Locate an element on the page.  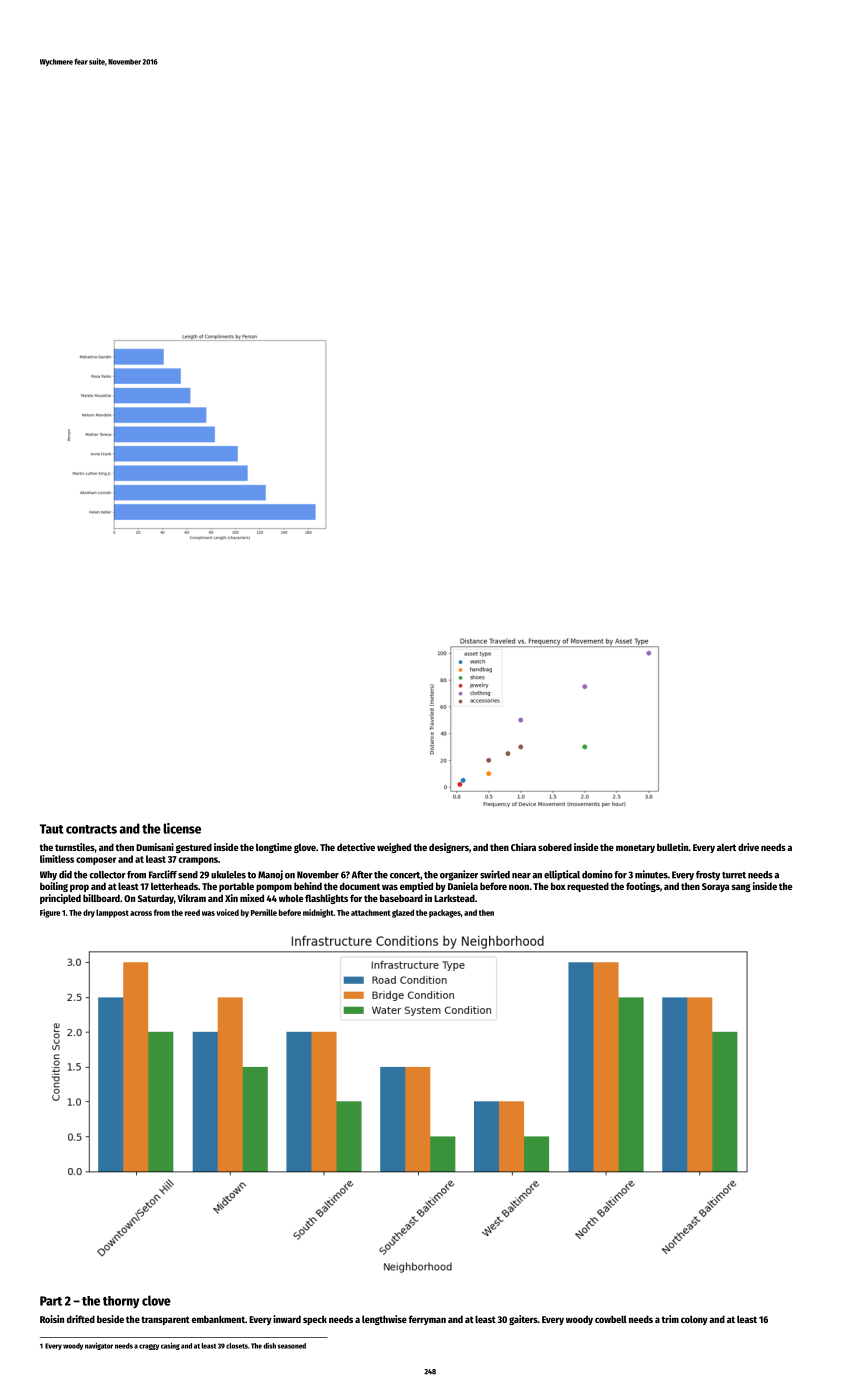
casing is located at coordinates (170, 1346).
